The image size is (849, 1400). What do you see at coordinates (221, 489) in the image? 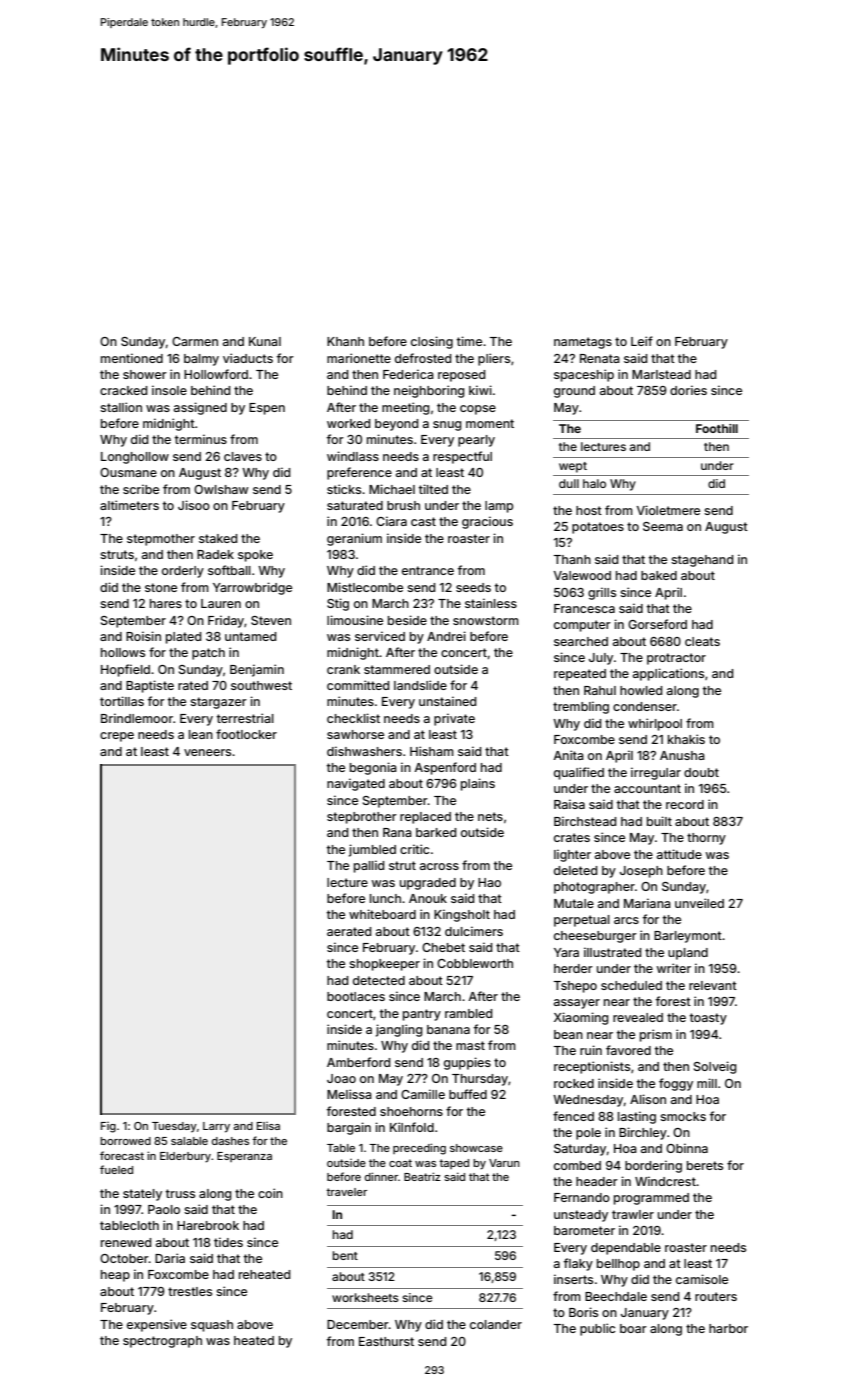
I see `Owlshaw` at bounding box center [221, 489].
